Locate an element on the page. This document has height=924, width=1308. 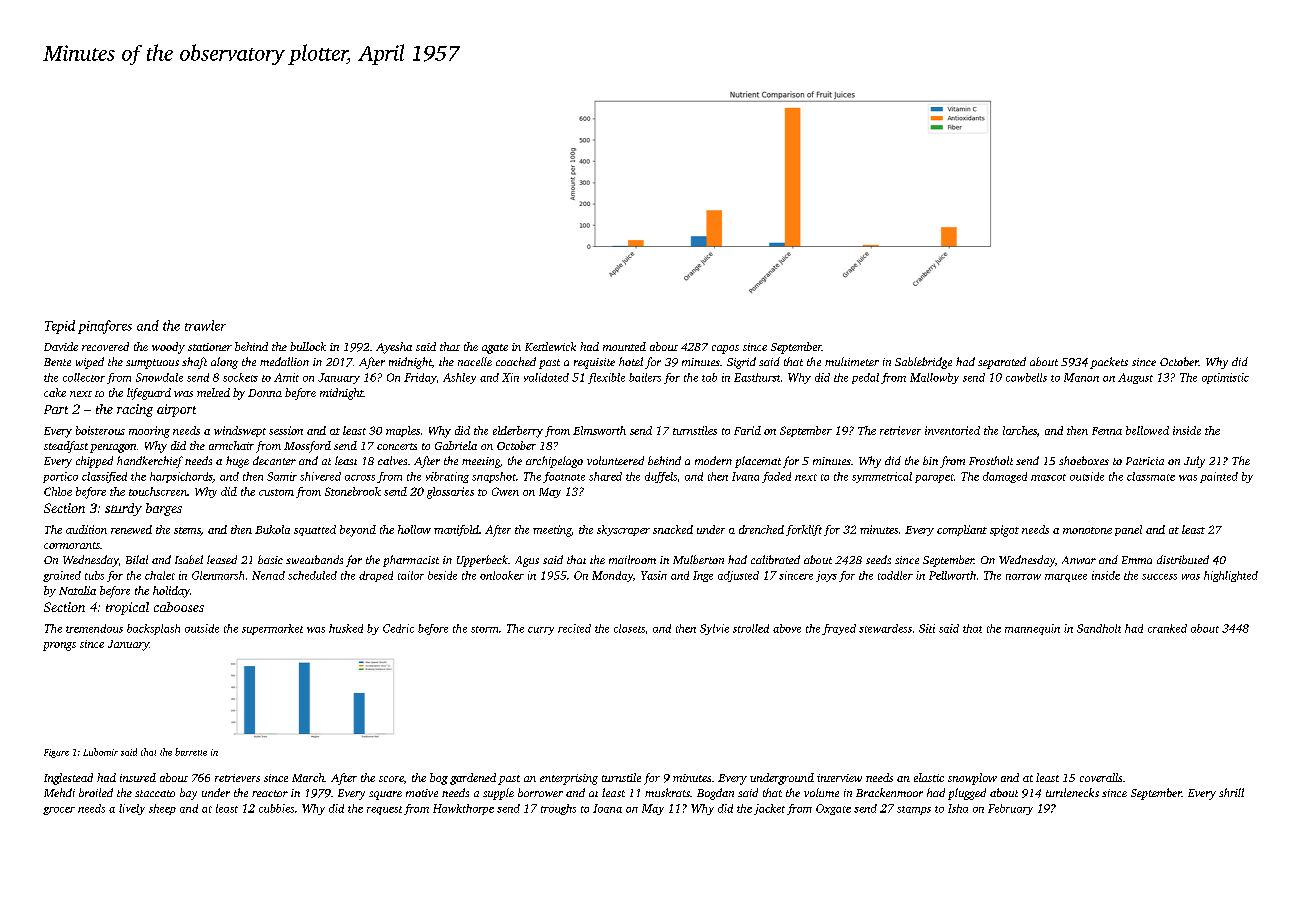
onlooker is located at coordinates (502, 575).
